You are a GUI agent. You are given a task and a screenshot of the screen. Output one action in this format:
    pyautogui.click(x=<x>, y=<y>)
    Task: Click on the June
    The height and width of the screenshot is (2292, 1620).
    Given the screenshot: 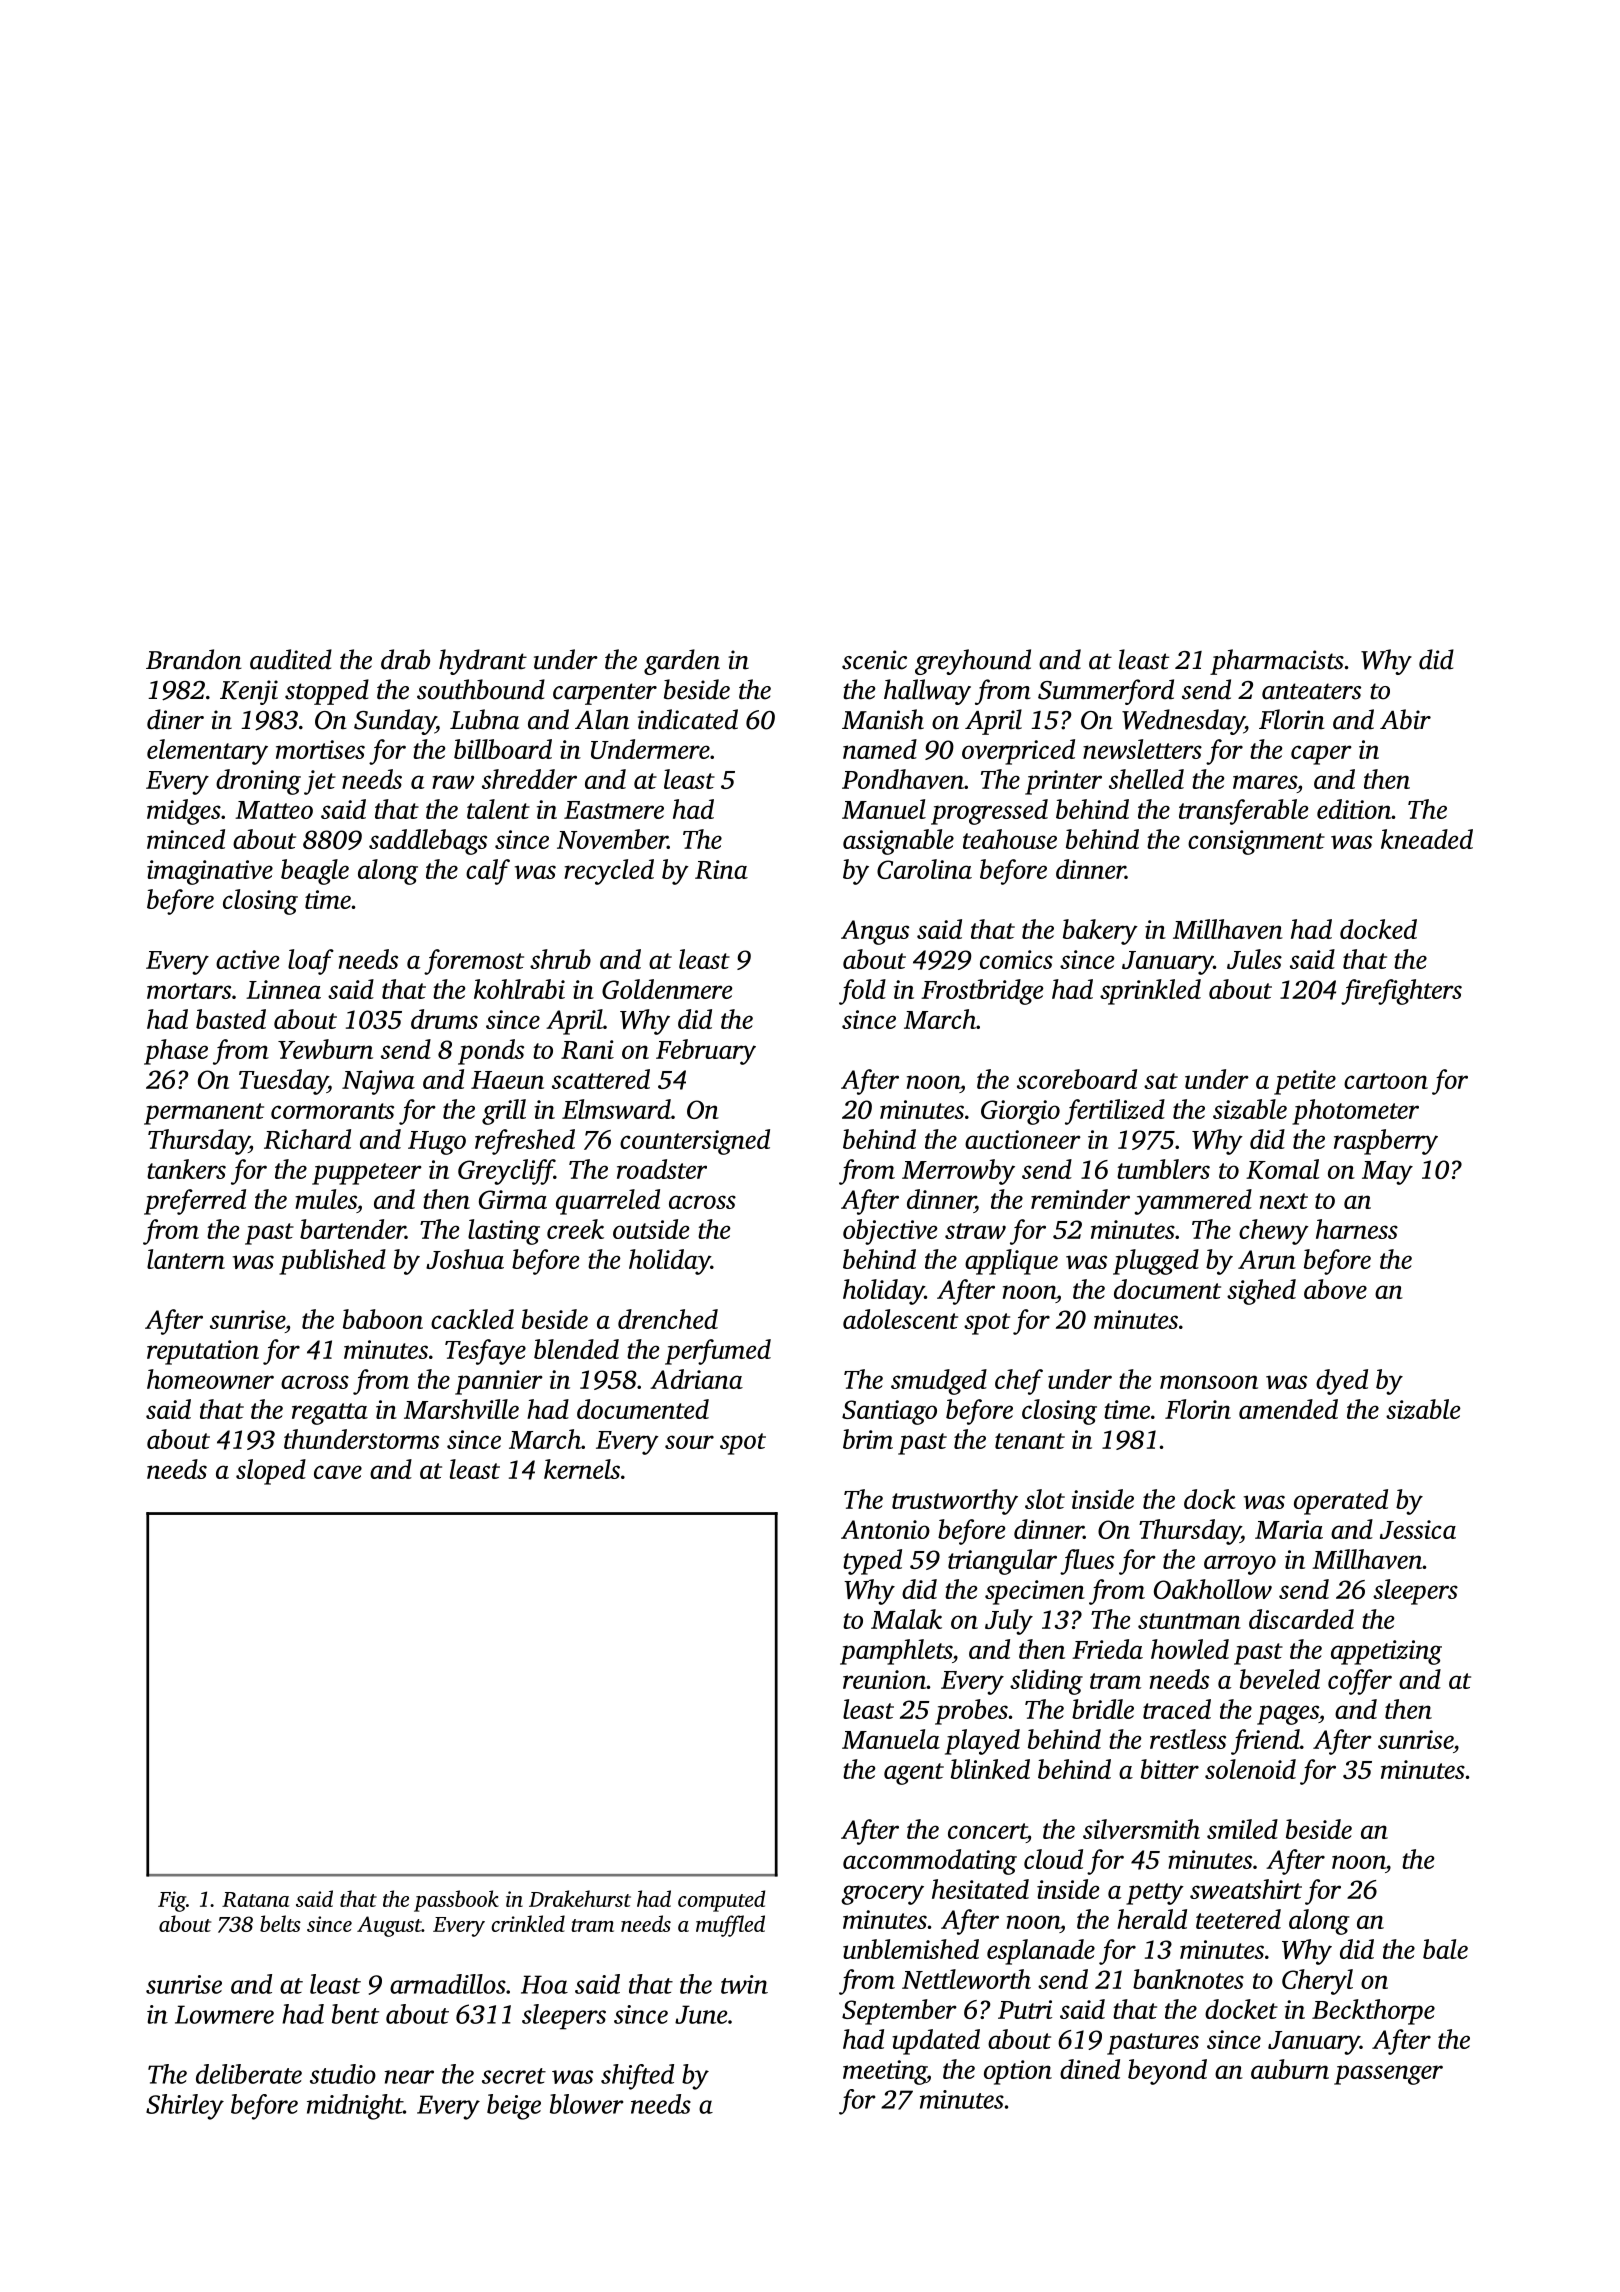 What is the action you would take?
    pyautogui.click(x=701, y=2014)
